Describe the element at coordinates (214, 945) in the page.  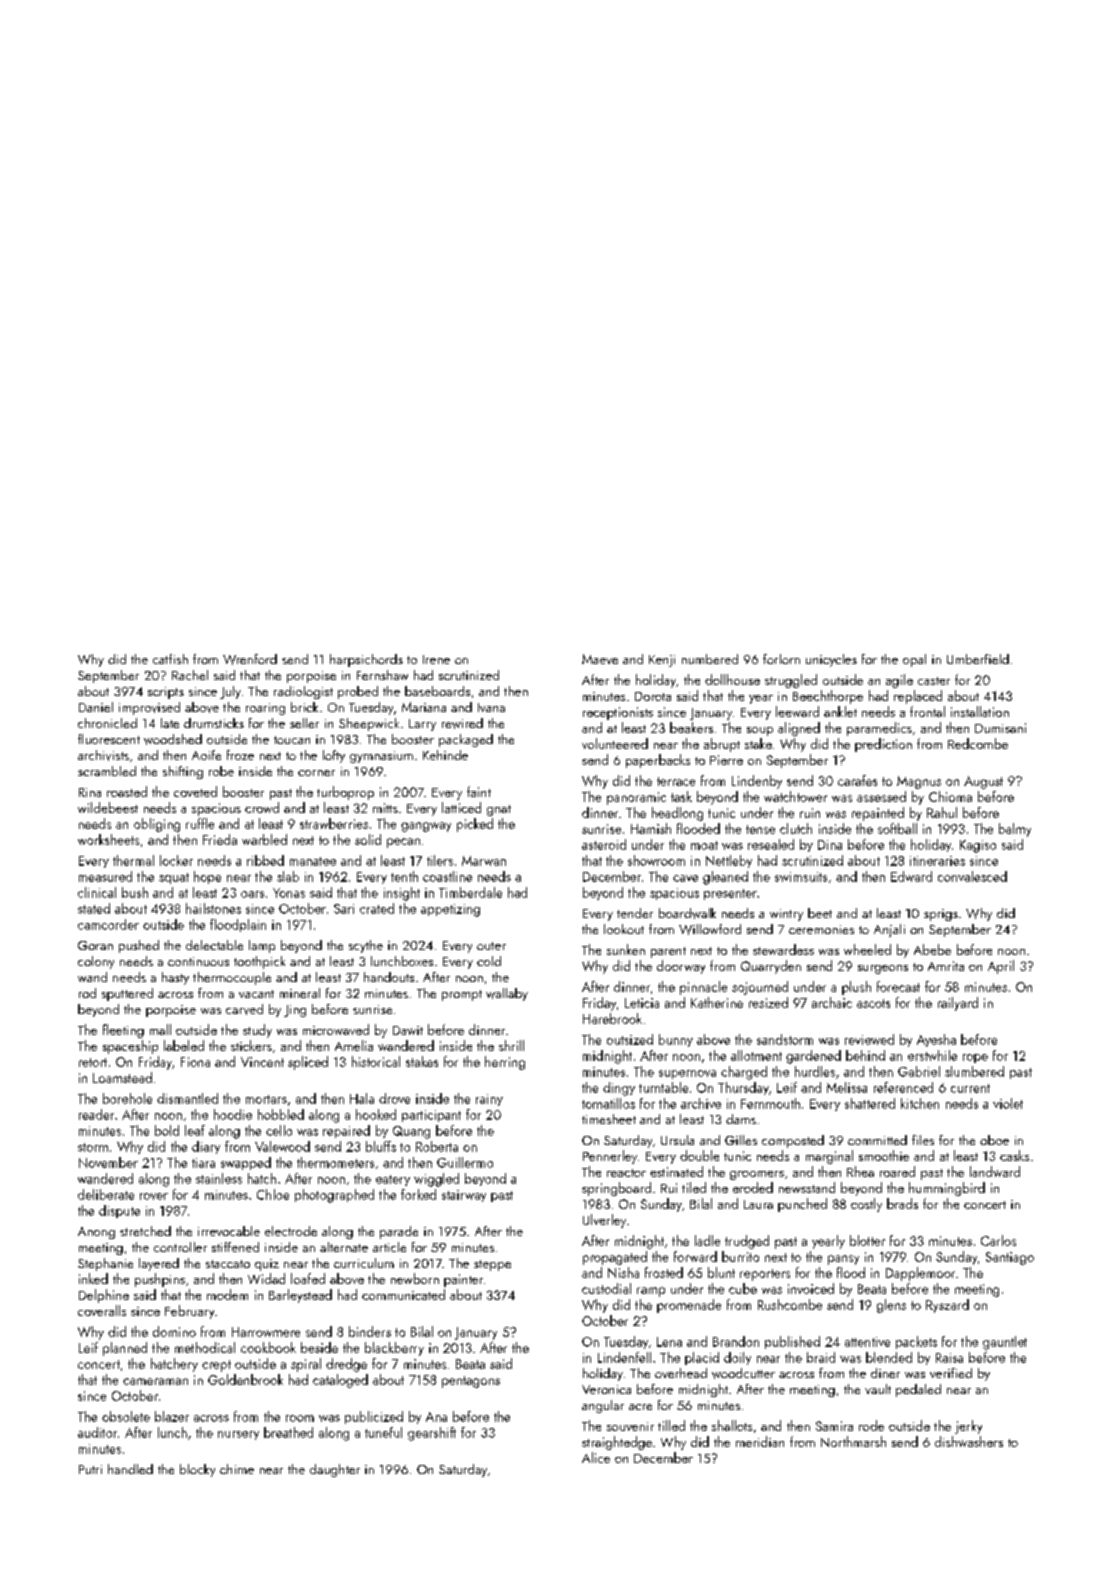
I see `delectable` at that location.
